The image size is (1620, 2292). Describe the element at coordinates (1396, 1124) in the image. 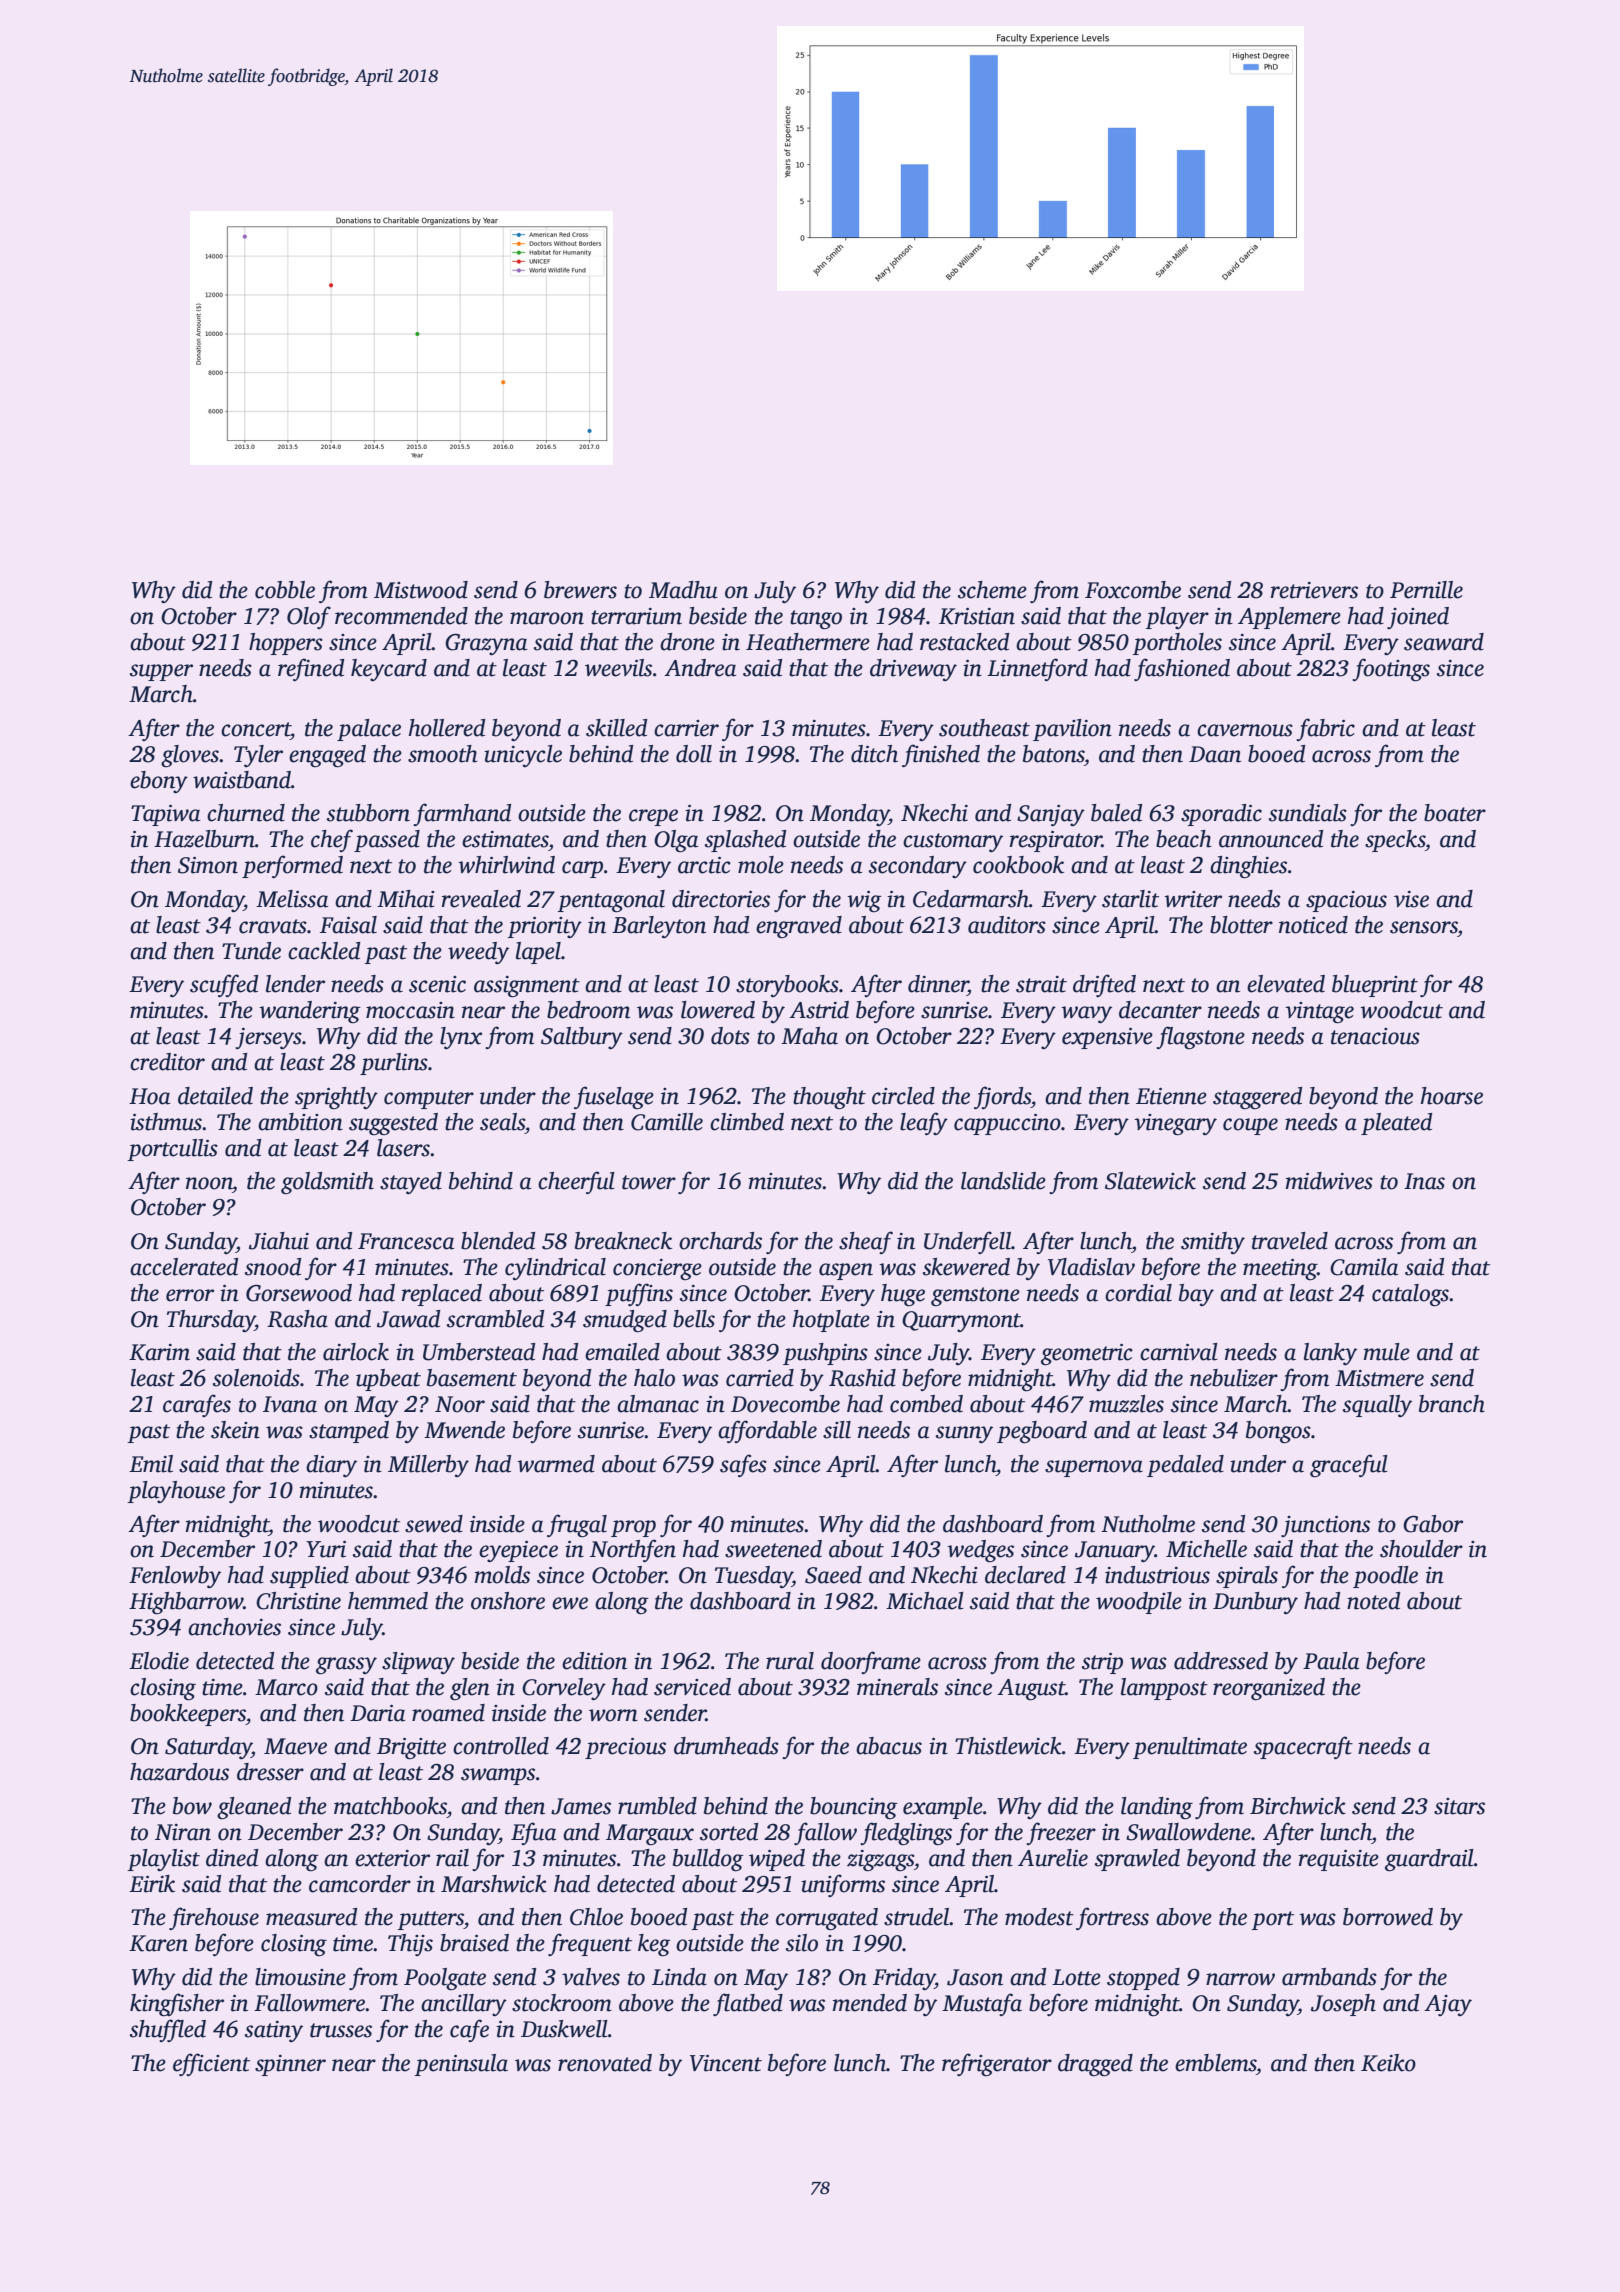

I see `pleated` at that location.
